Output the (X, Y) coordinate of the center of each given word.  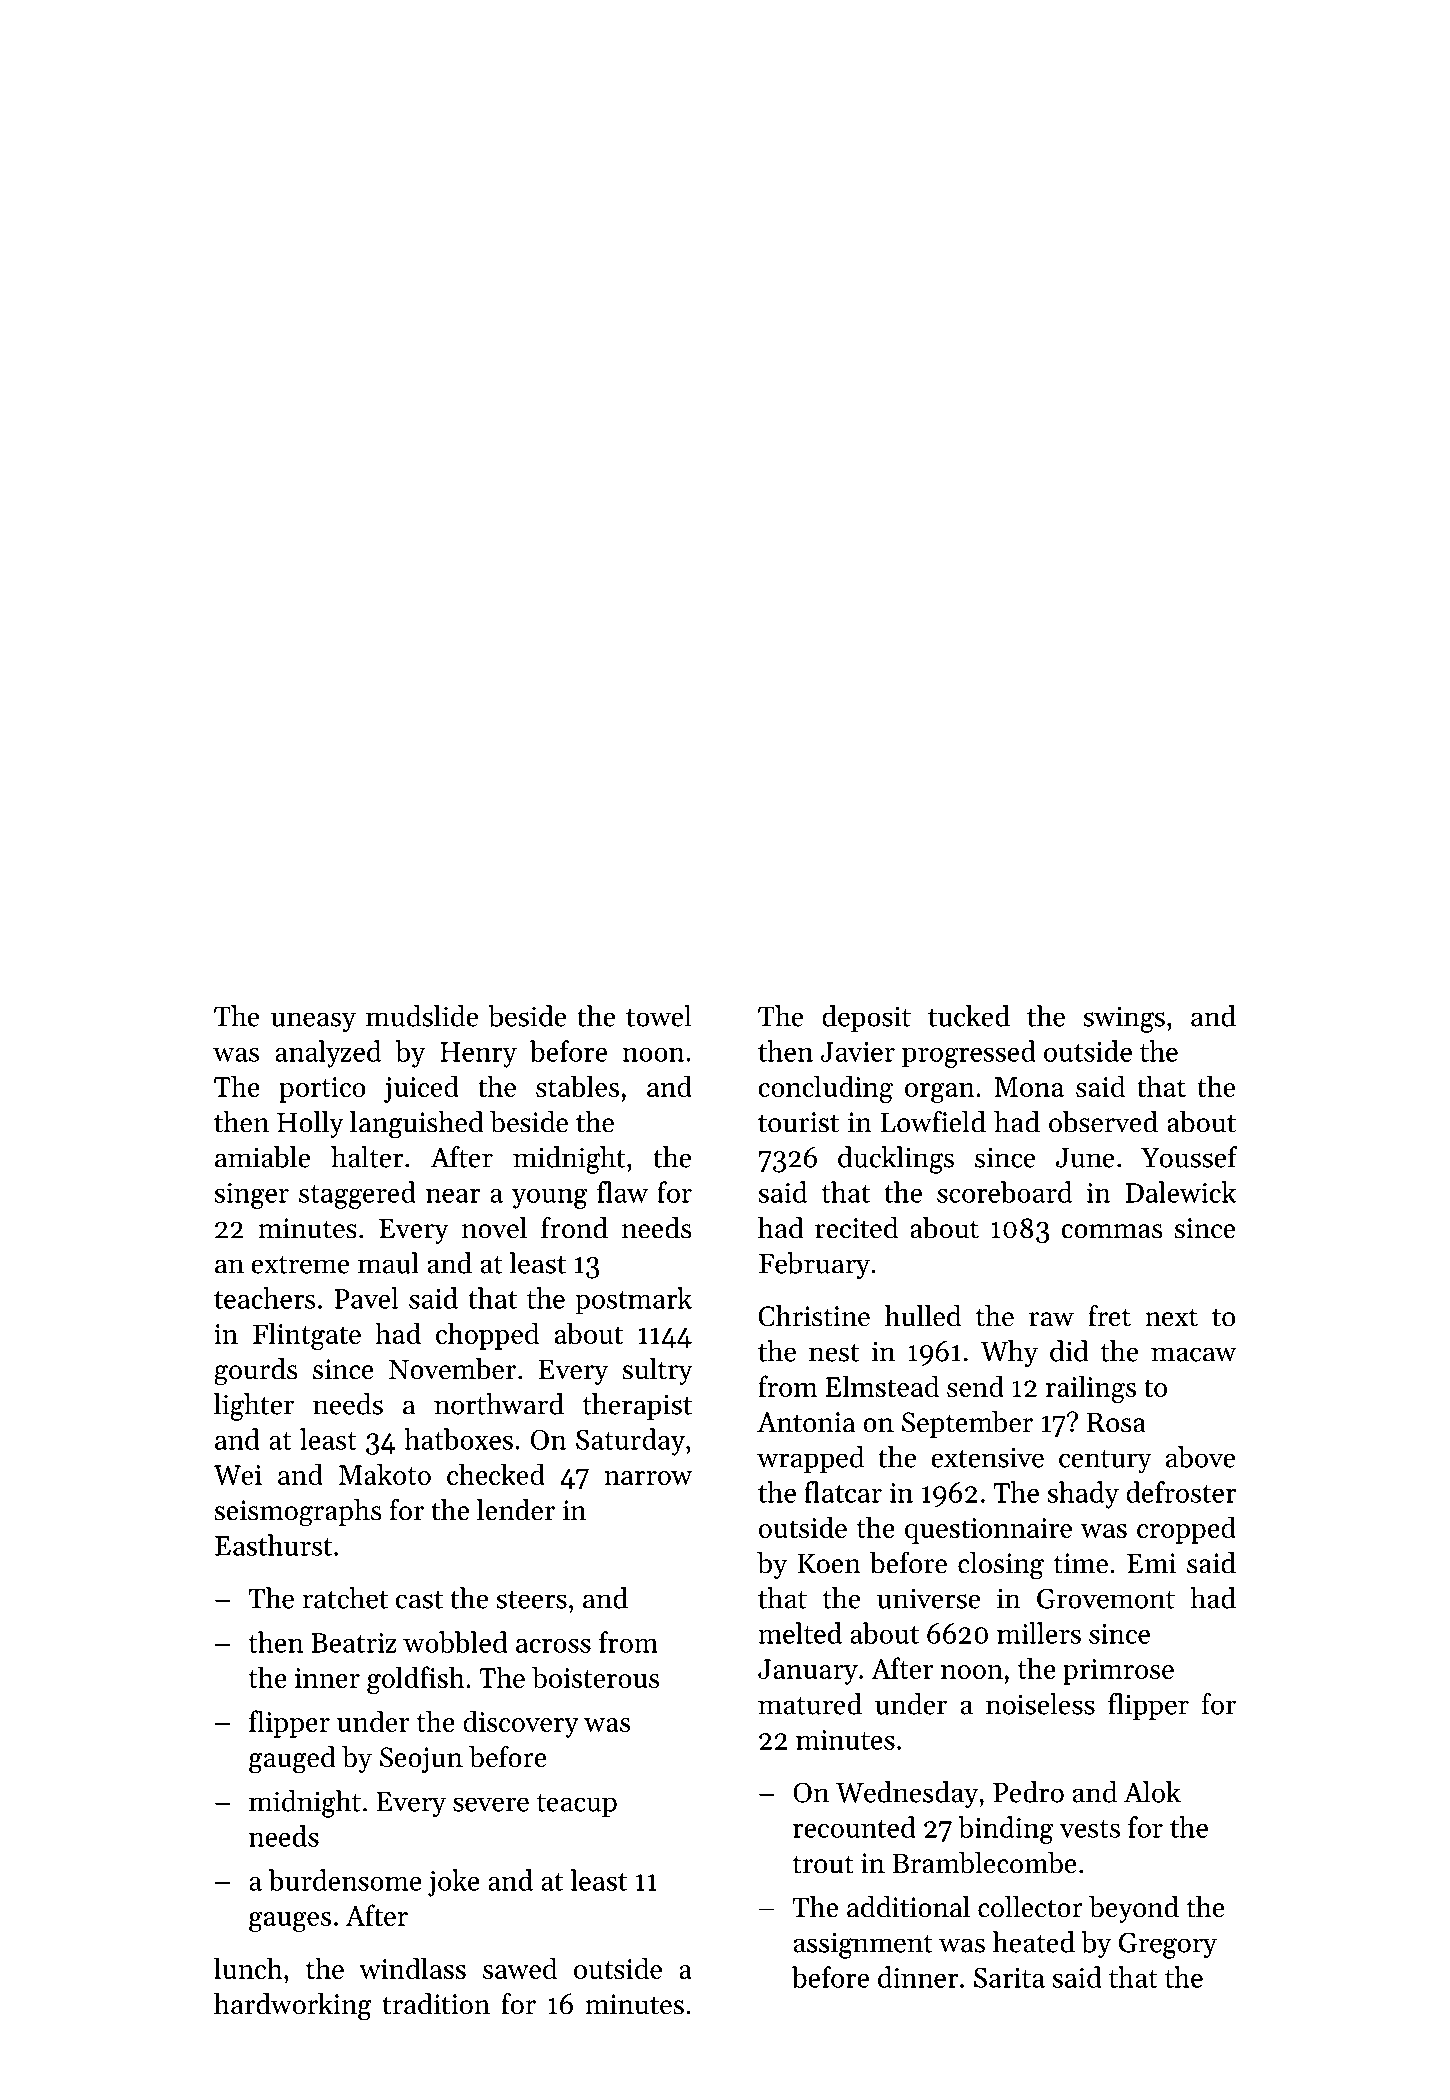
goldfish (416, 1680)
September (967, 1424)
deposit (866, 1018)
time (1081, 1563)
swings (1124, 1019)
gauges (290, 1922)
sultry (657, 1371)
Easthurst (273, 1545)
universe (928, 1598)
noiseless (1040, 1704)
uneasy (313, 1022)
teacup (577, 1805)
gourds (255, 1372)
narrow (648, 1478)
